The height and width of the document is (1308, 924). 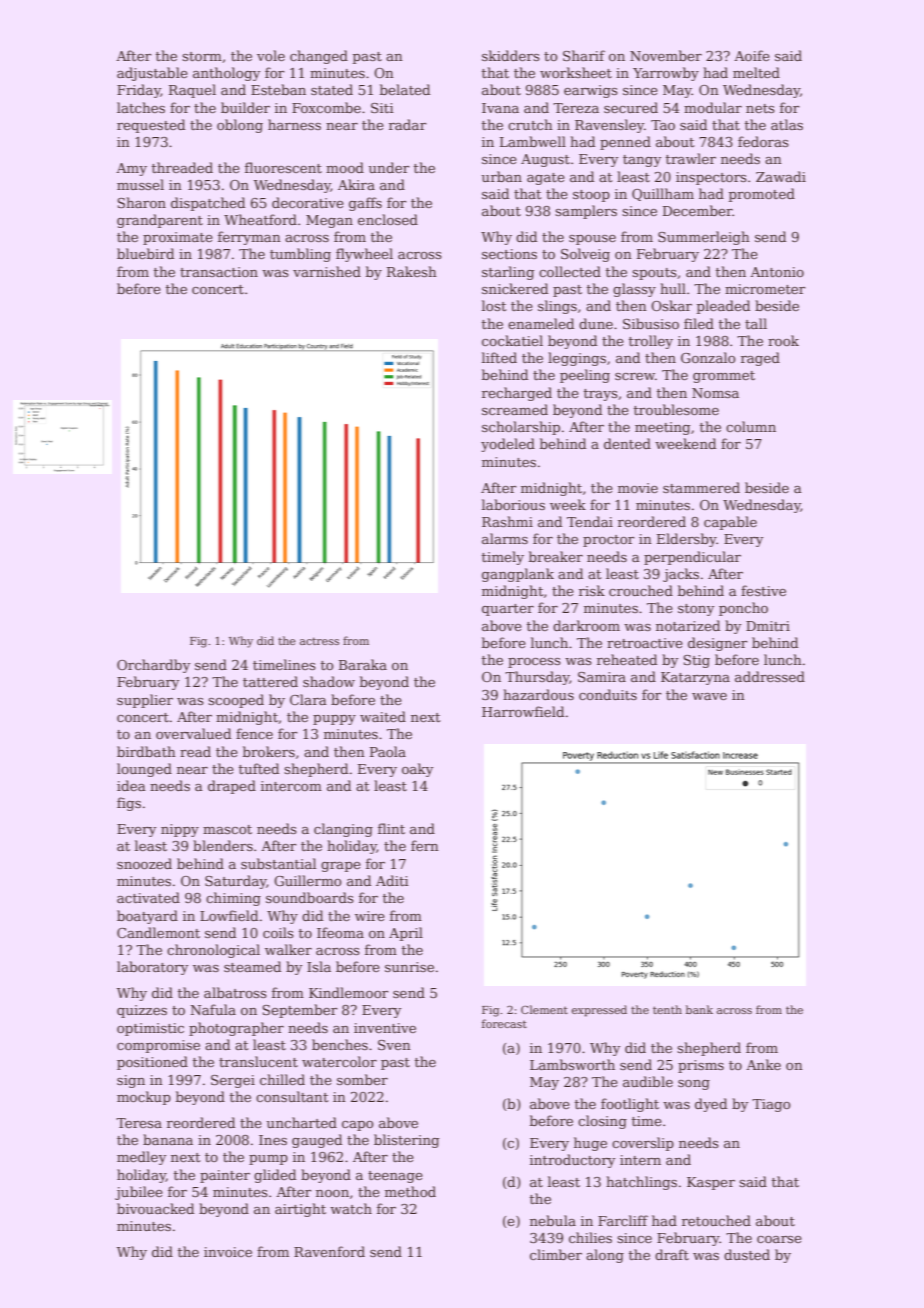 I want to click on birdbath, so click(x=146, y=751).
